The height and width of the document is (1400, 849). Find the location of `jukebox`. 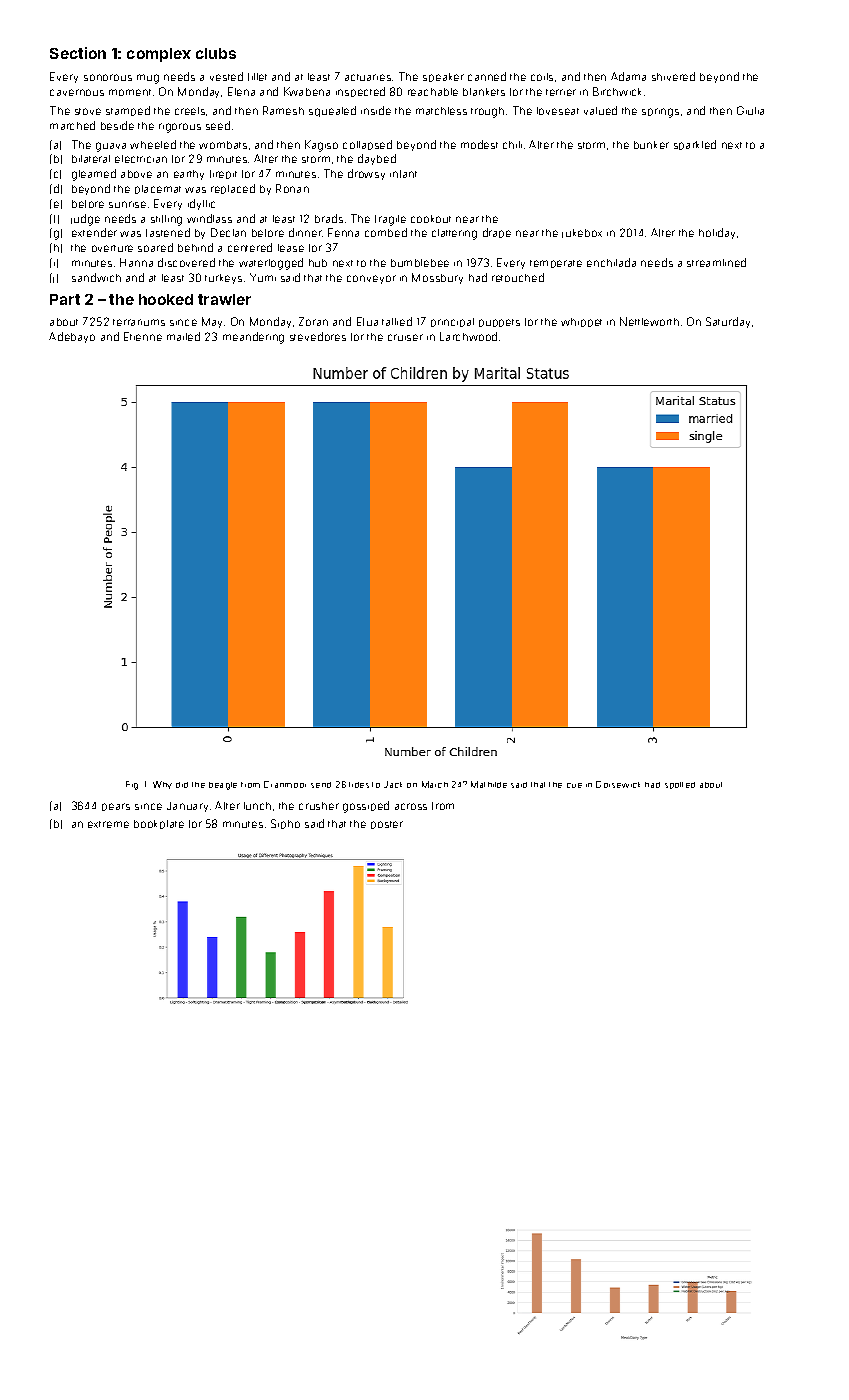

jukebox is located at coordinates (582, 233).
